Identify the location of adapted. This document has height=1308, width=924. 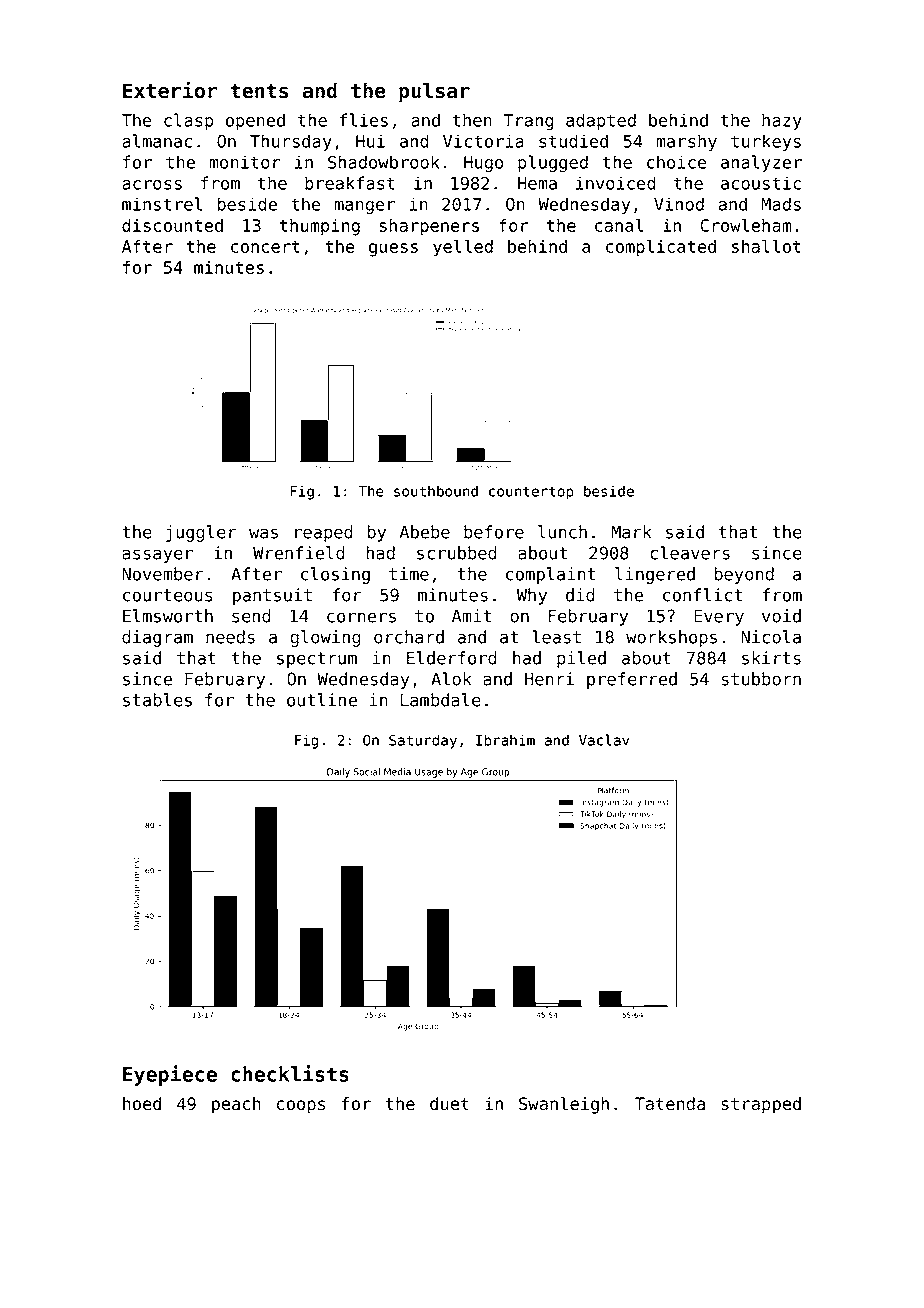
(601, 121).
